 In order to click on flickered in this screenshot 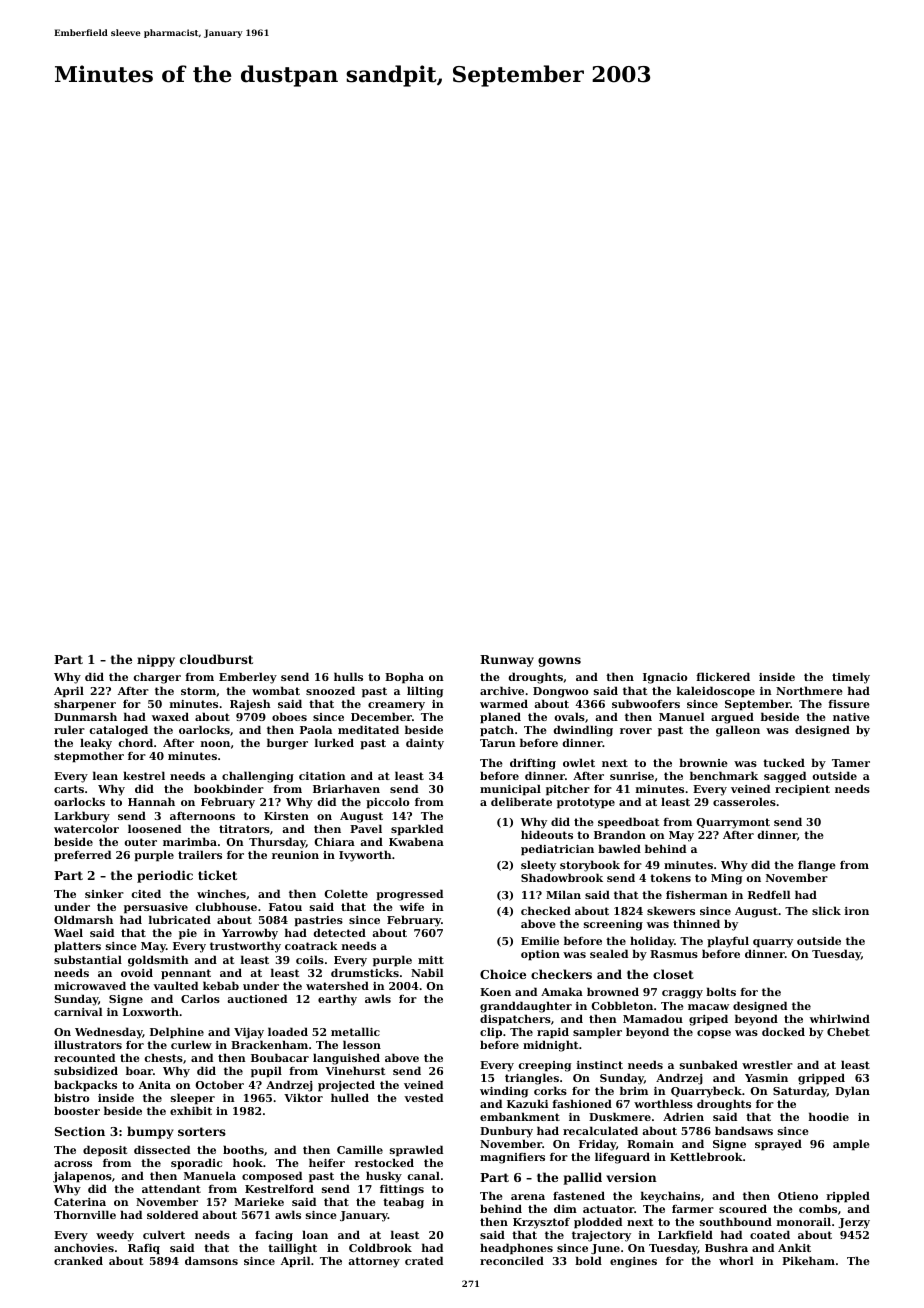, I will do `click(723, 676)`.
